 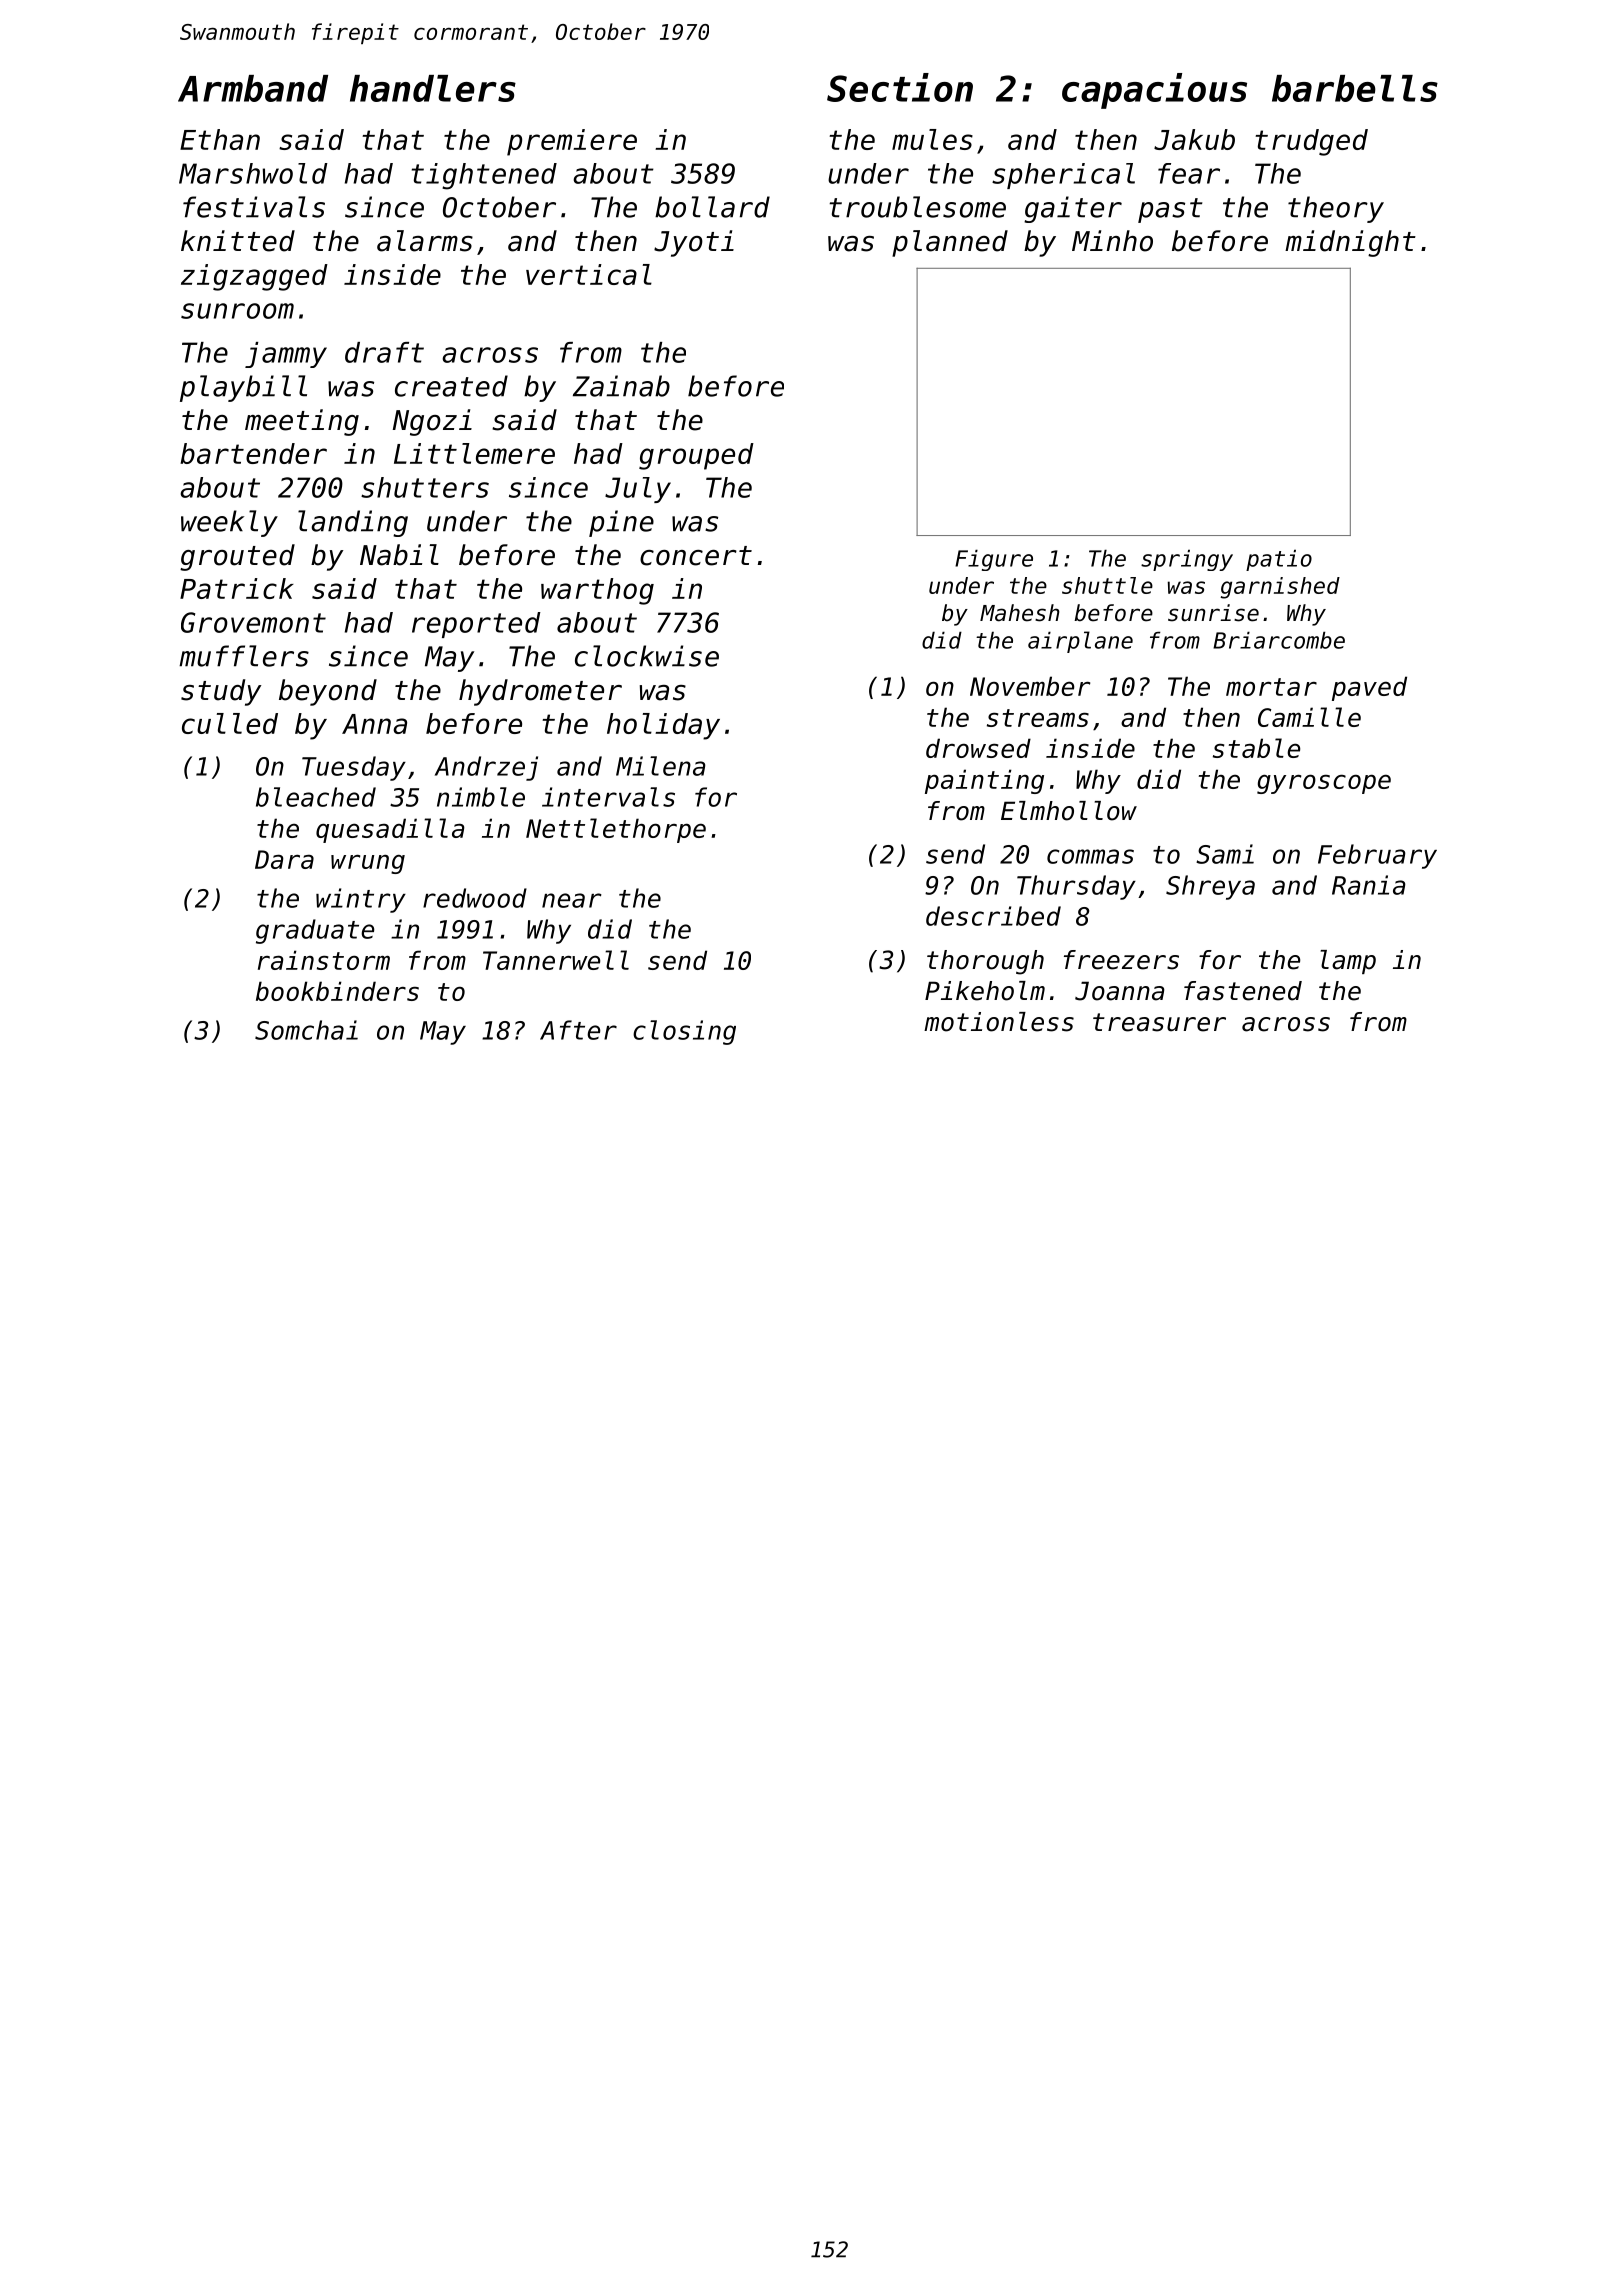 What do you see at coordinates (1279, 560) in the screenshot?
I see `patio` at bounding box center [1279, 560].
